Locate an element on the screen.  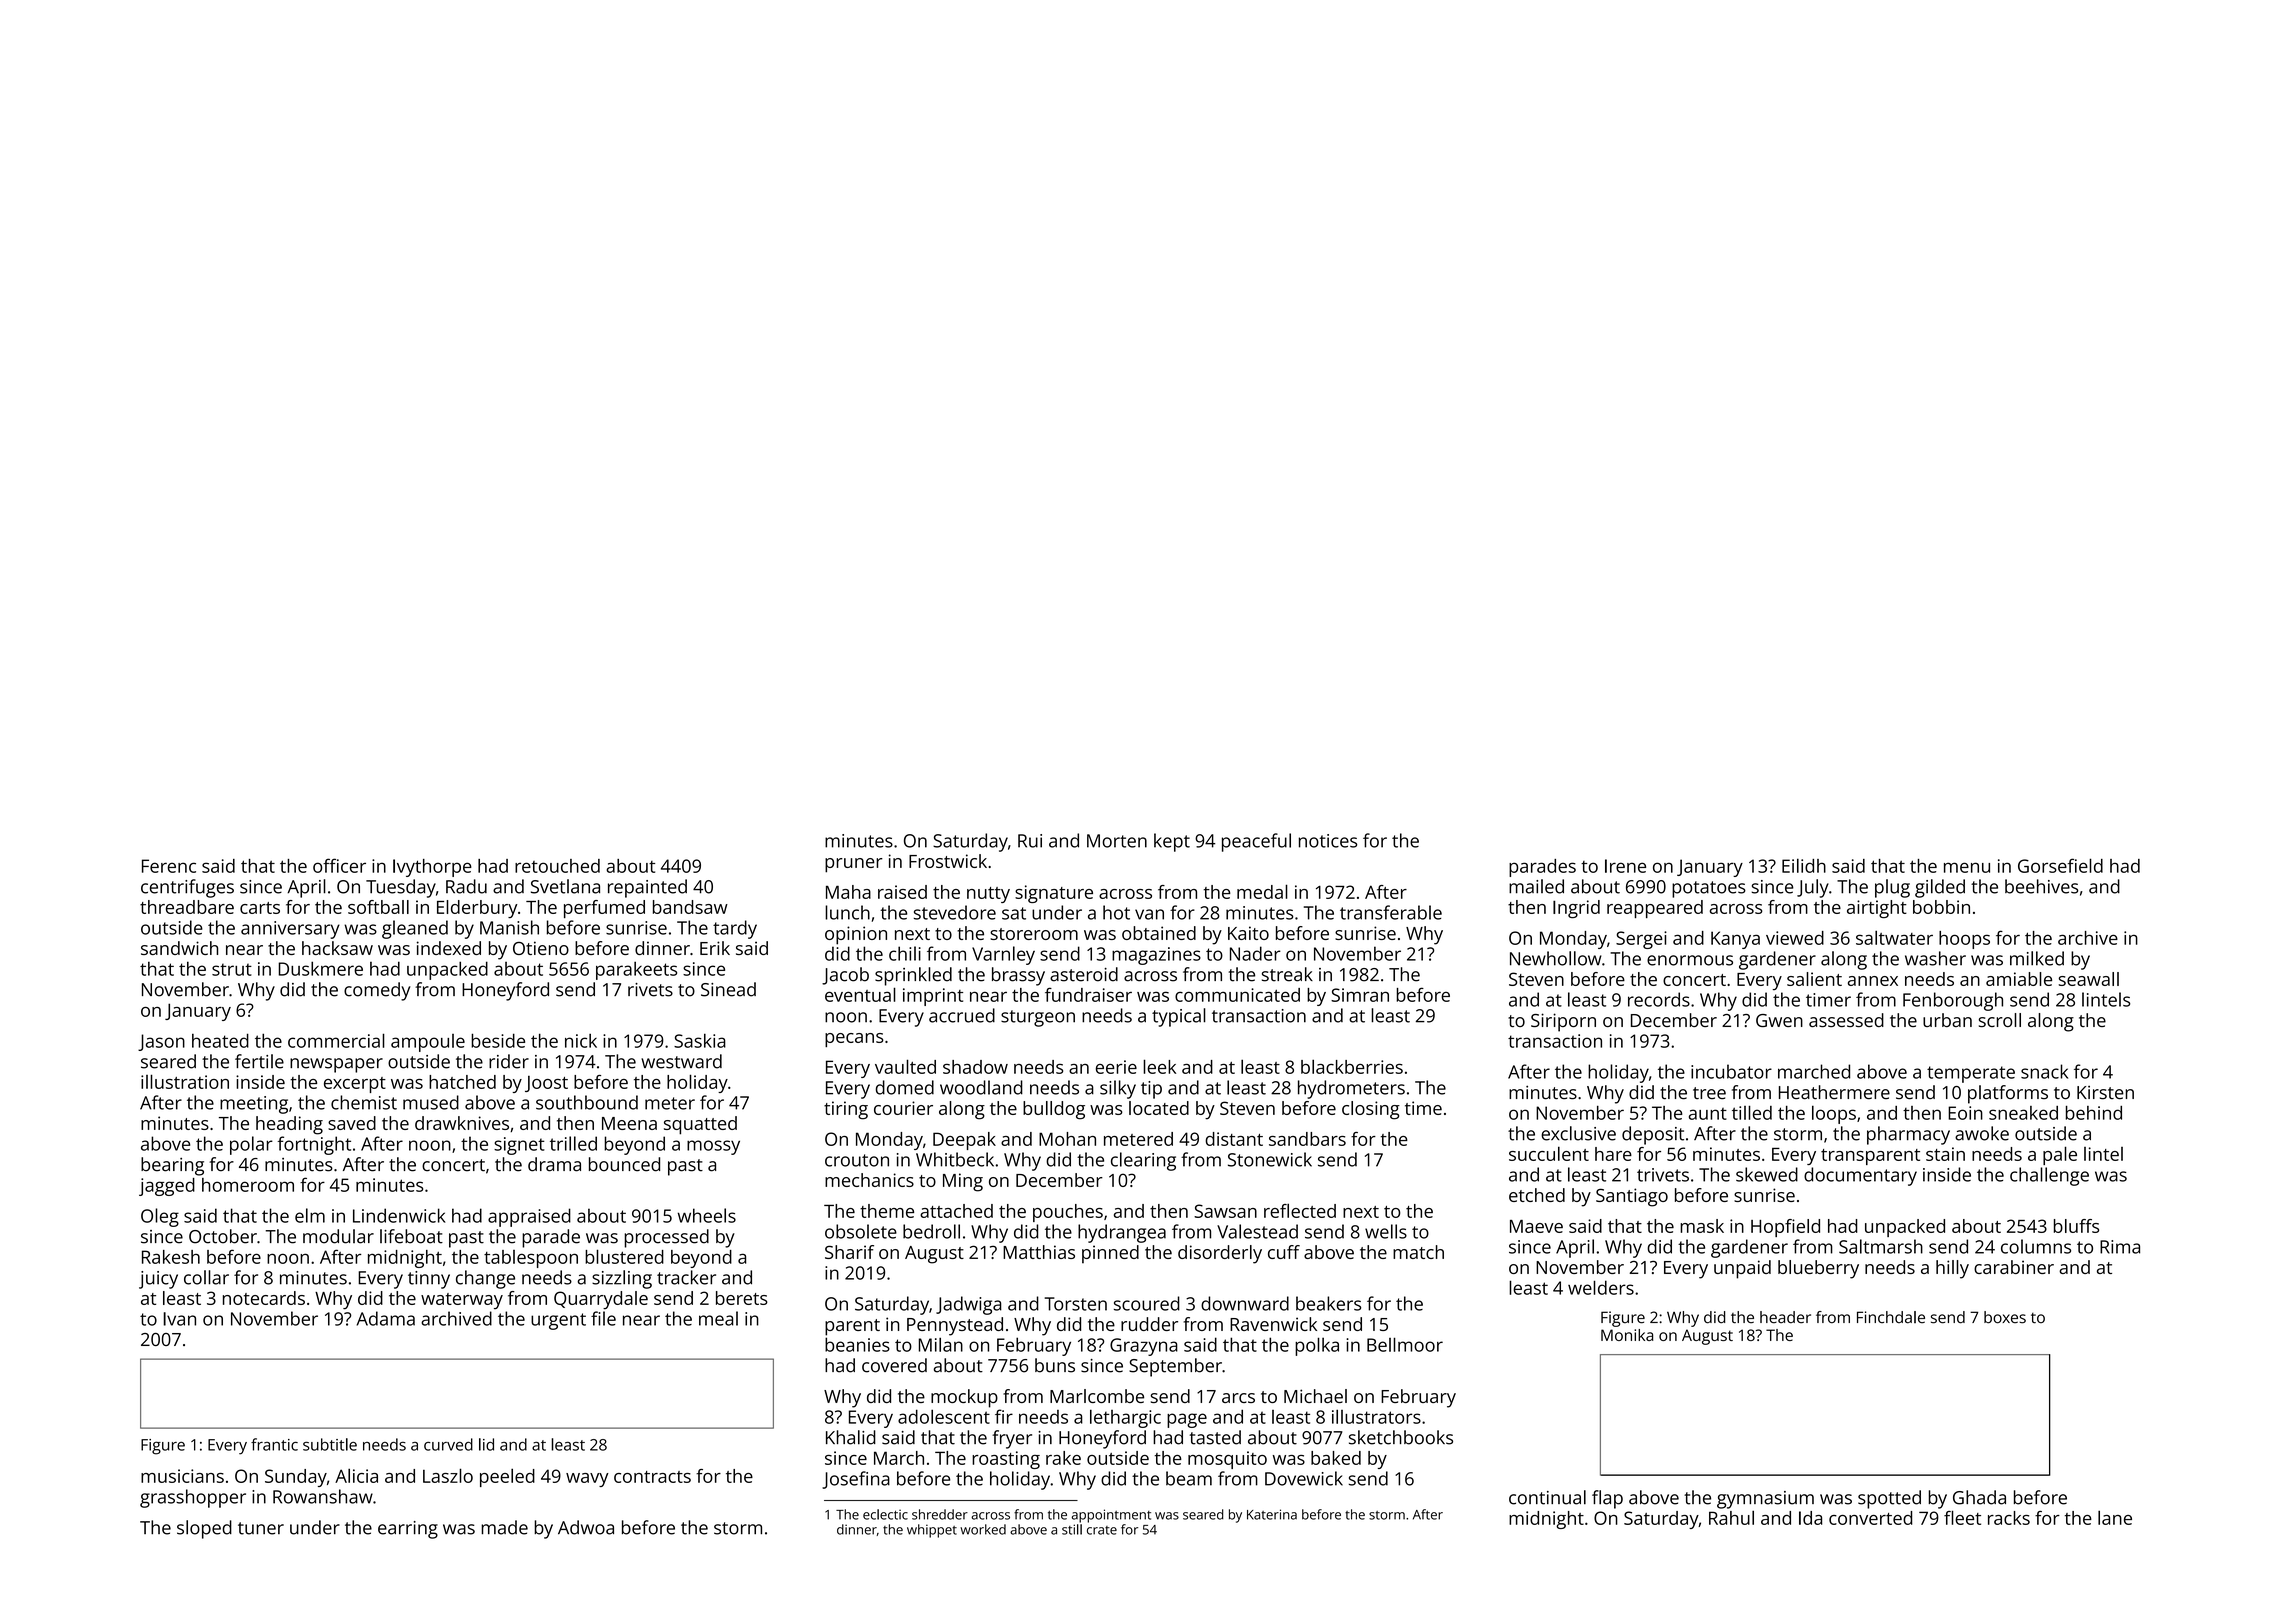
reflected is located at coordinates (1300, 1210).
